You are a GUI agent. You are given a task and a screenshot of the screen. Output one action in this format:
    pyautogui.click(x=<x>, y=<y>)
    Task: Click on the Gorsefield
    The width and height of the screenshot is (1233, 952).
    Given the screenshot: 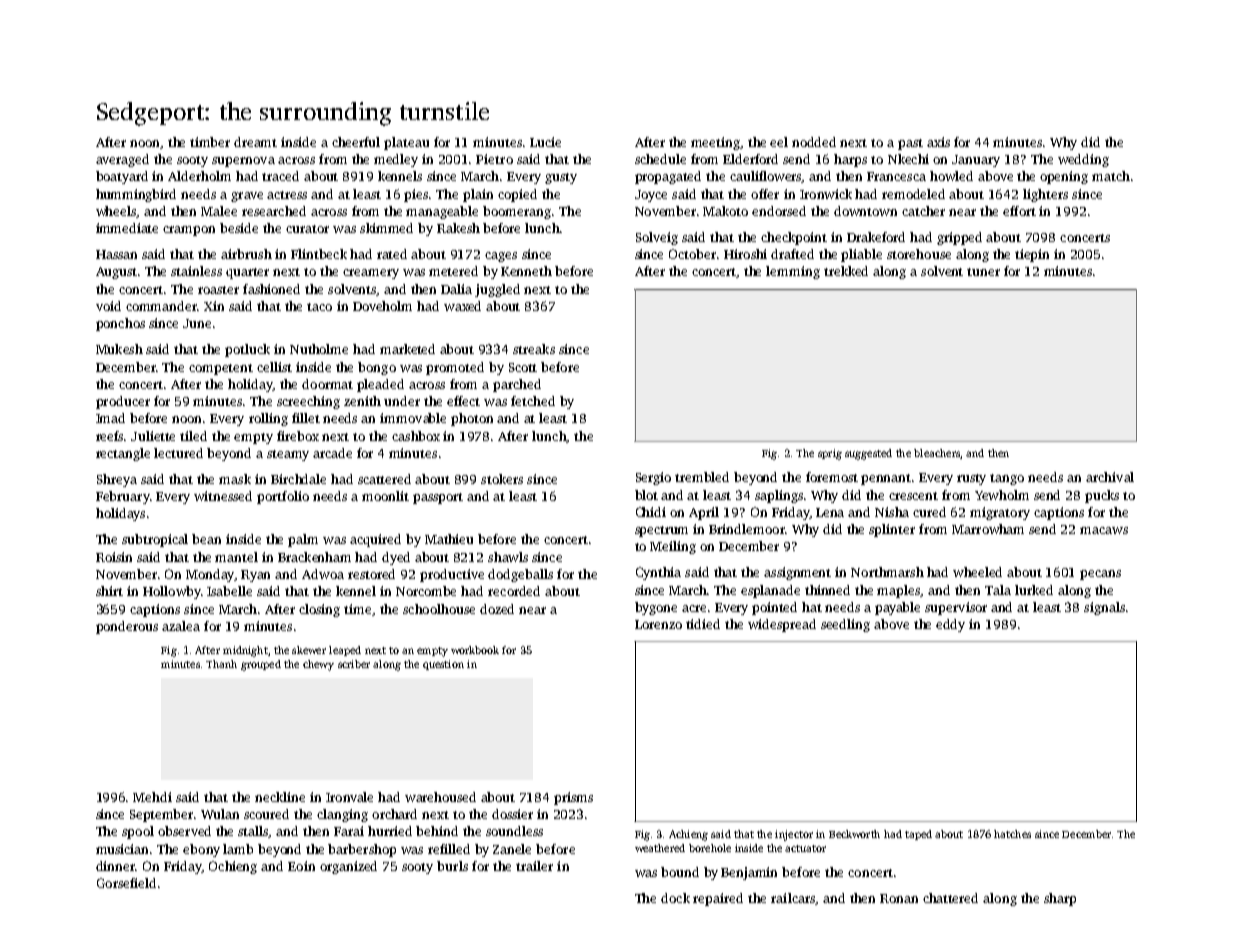 What is the action you would take?
    pyautogui.click(x=126, y=883)
